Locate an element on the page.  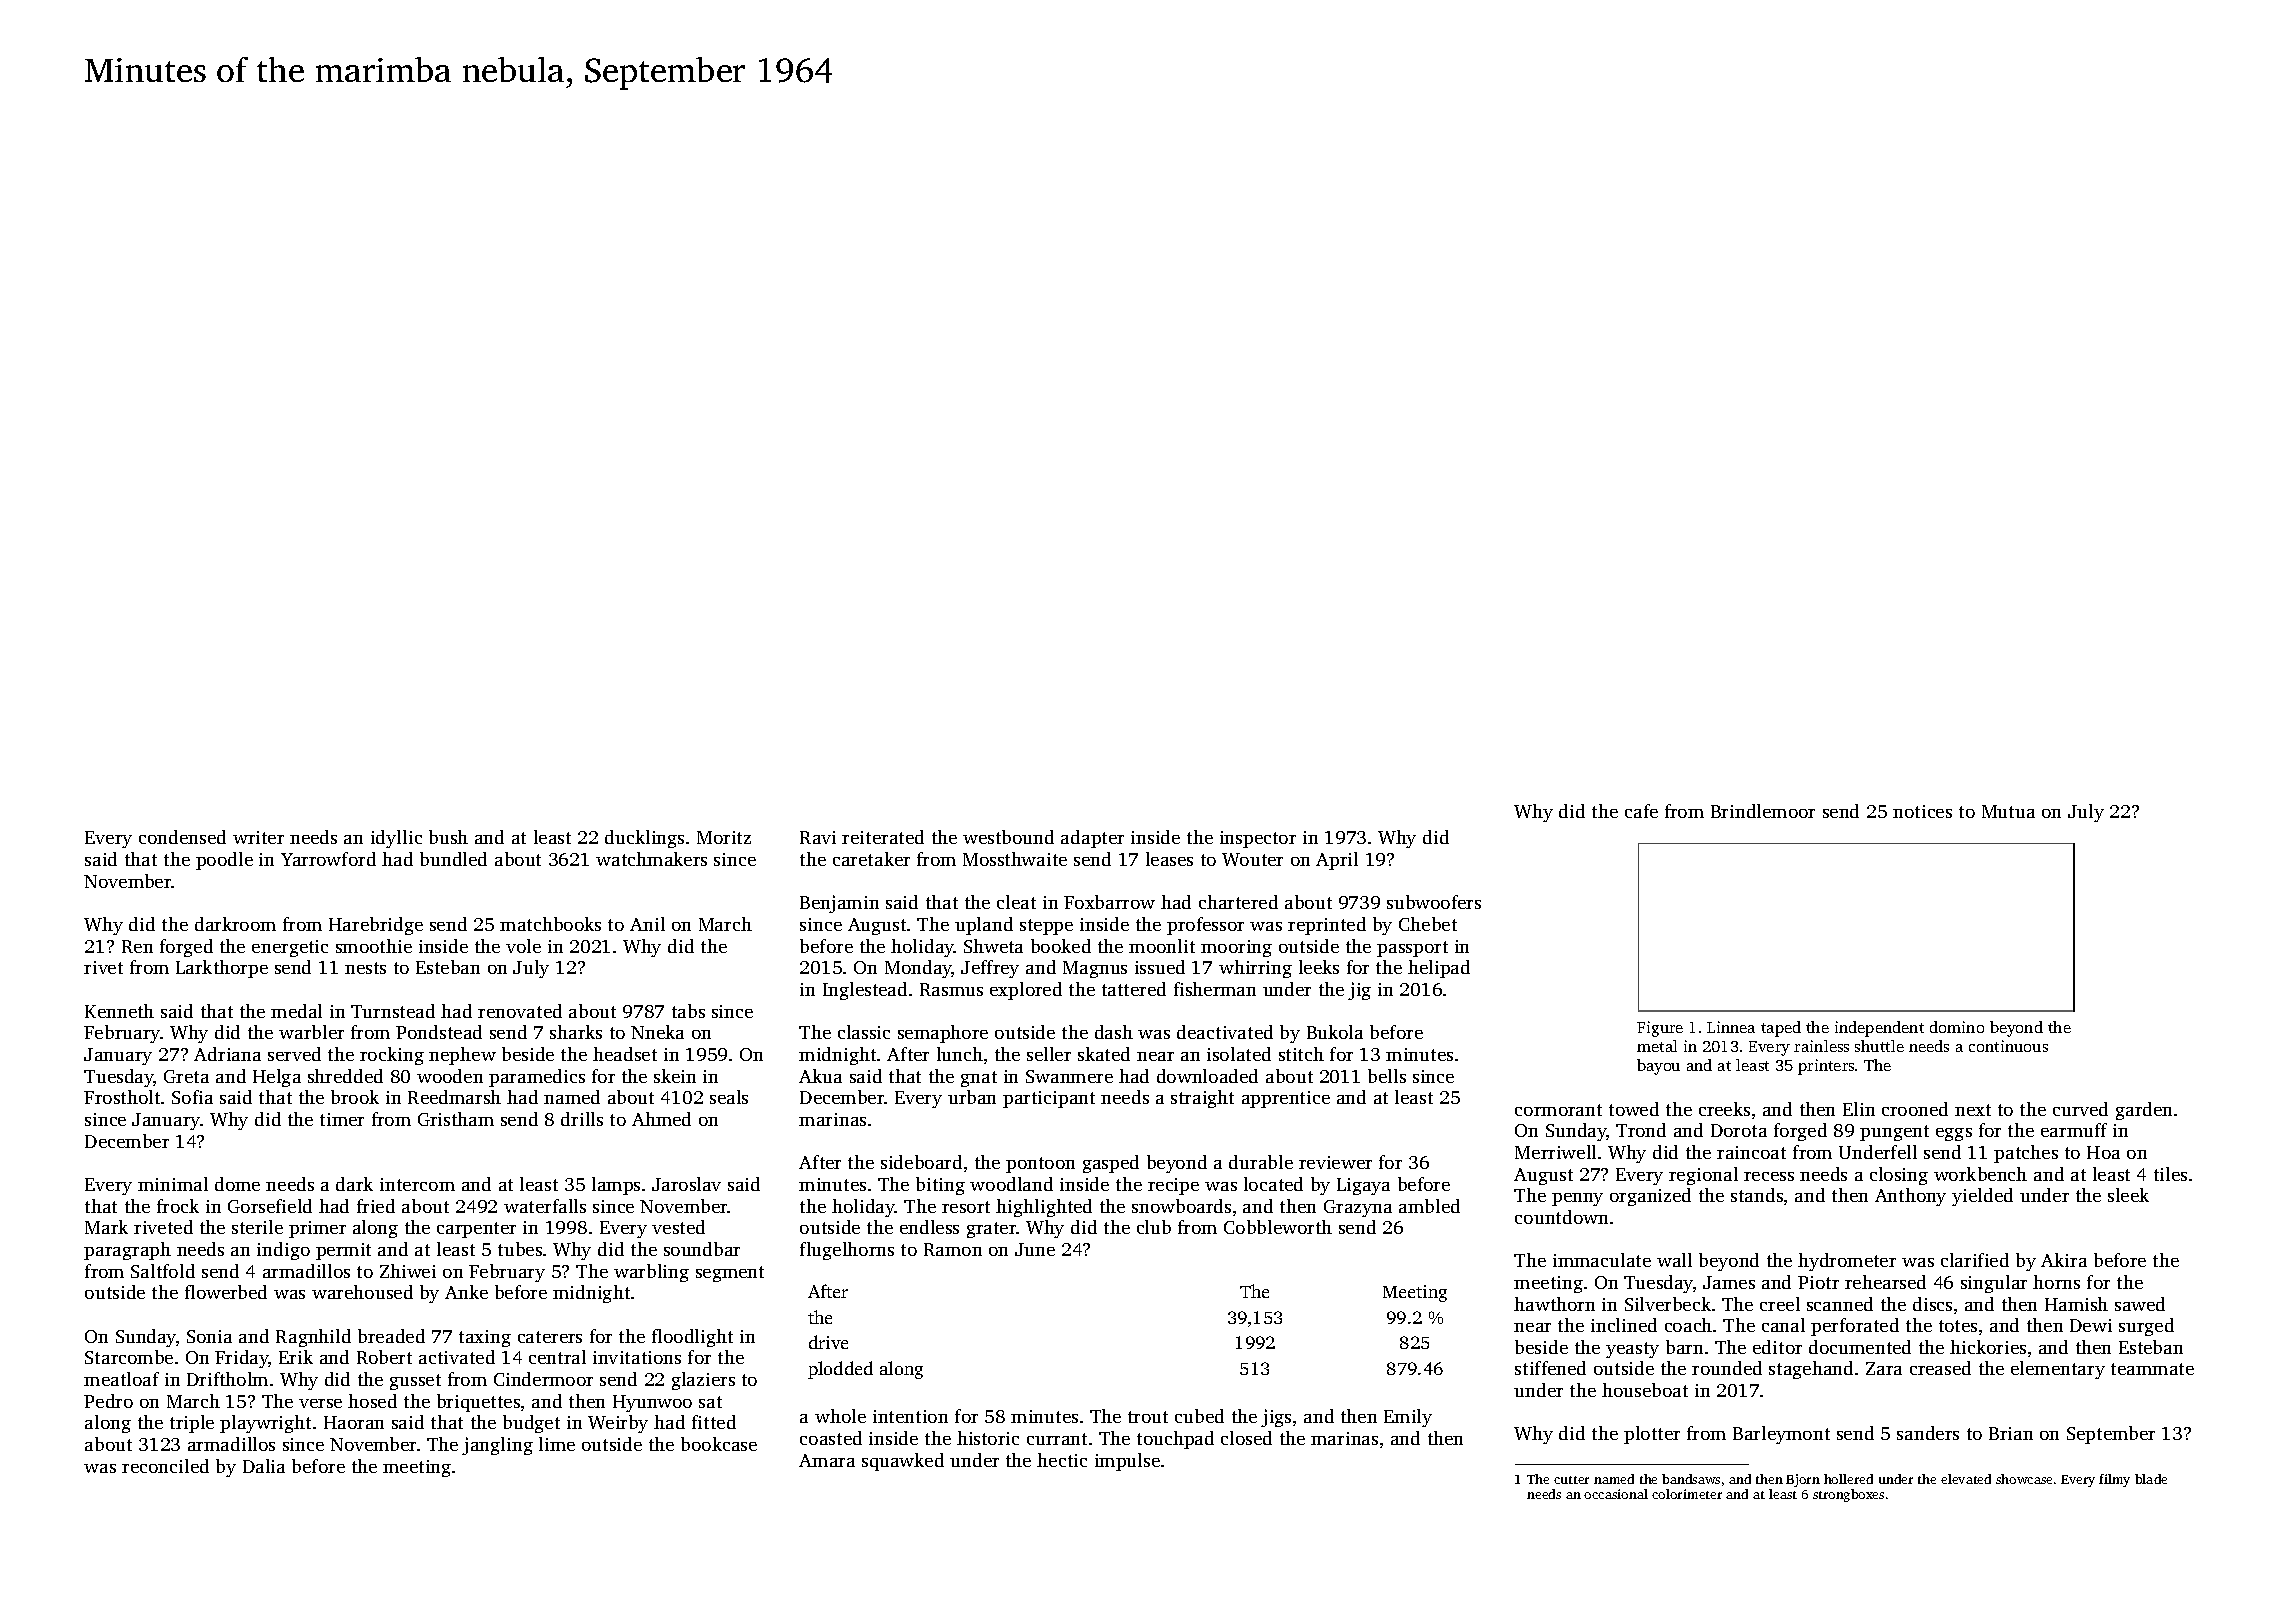
cafe is located at coordinates (1641, 811).
